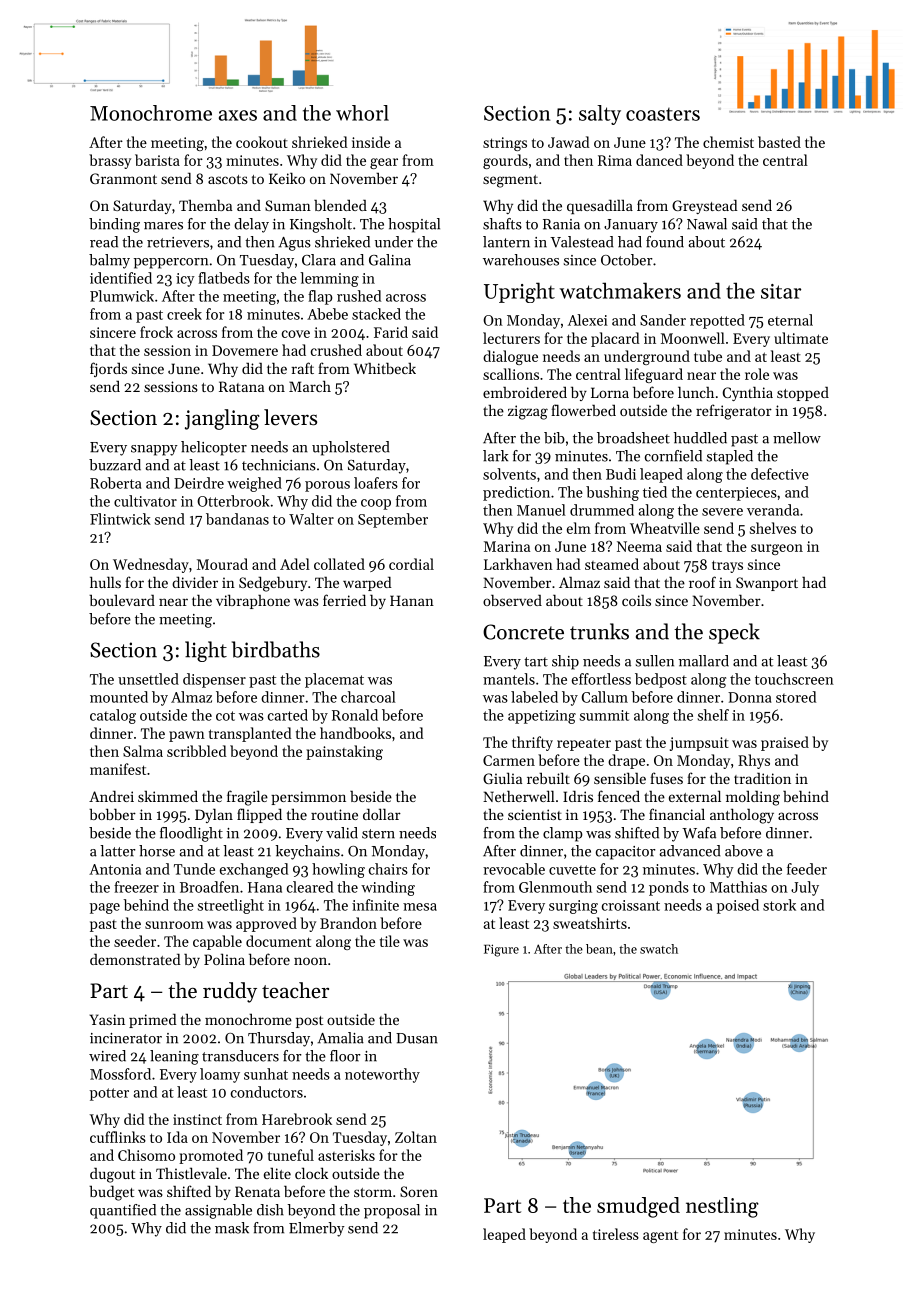  I want to click on Jawad, so click(569, 142).
